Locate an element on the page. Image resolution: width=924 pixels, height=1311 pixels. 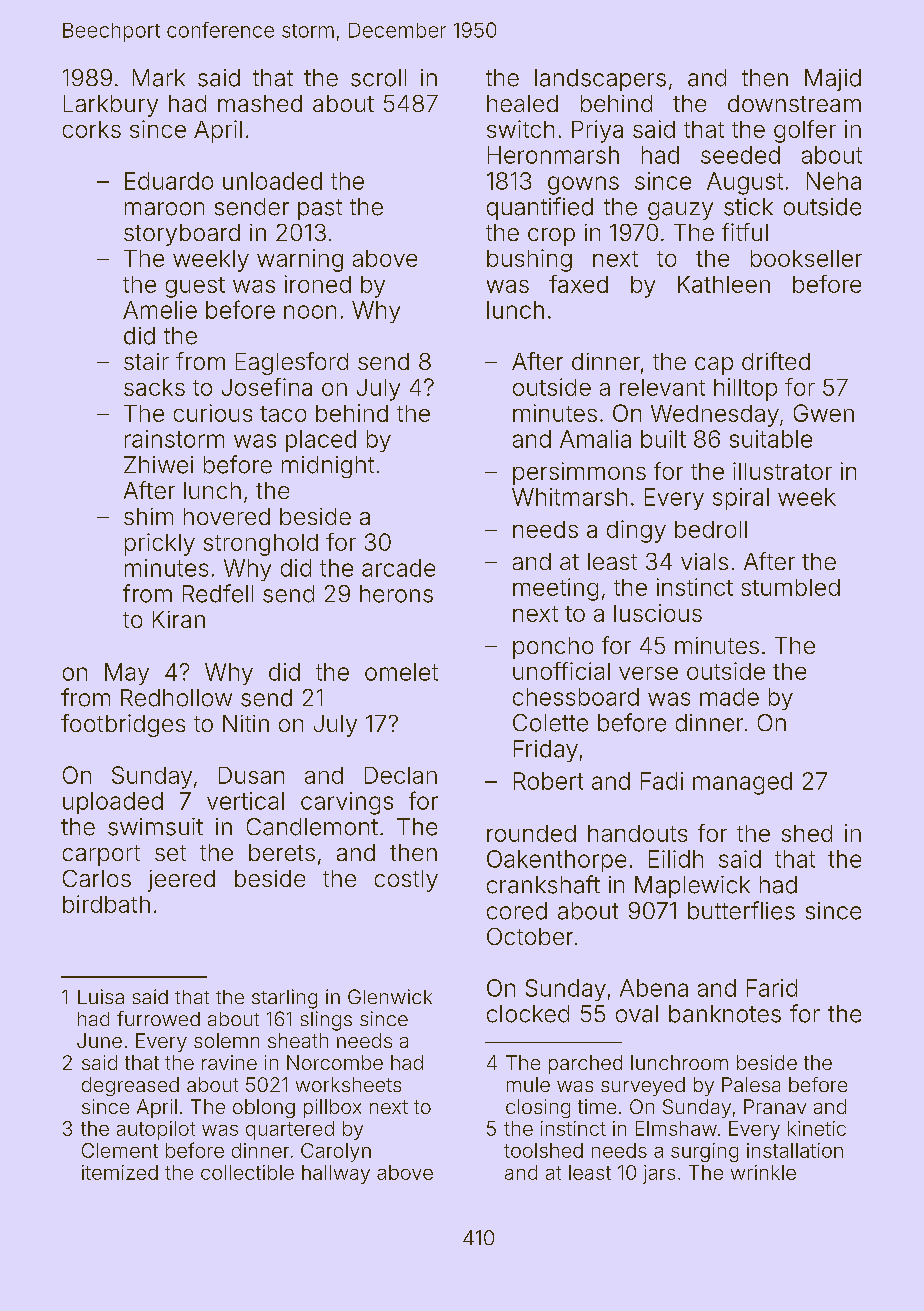
stumbled is located at coordinates (791, 587).
